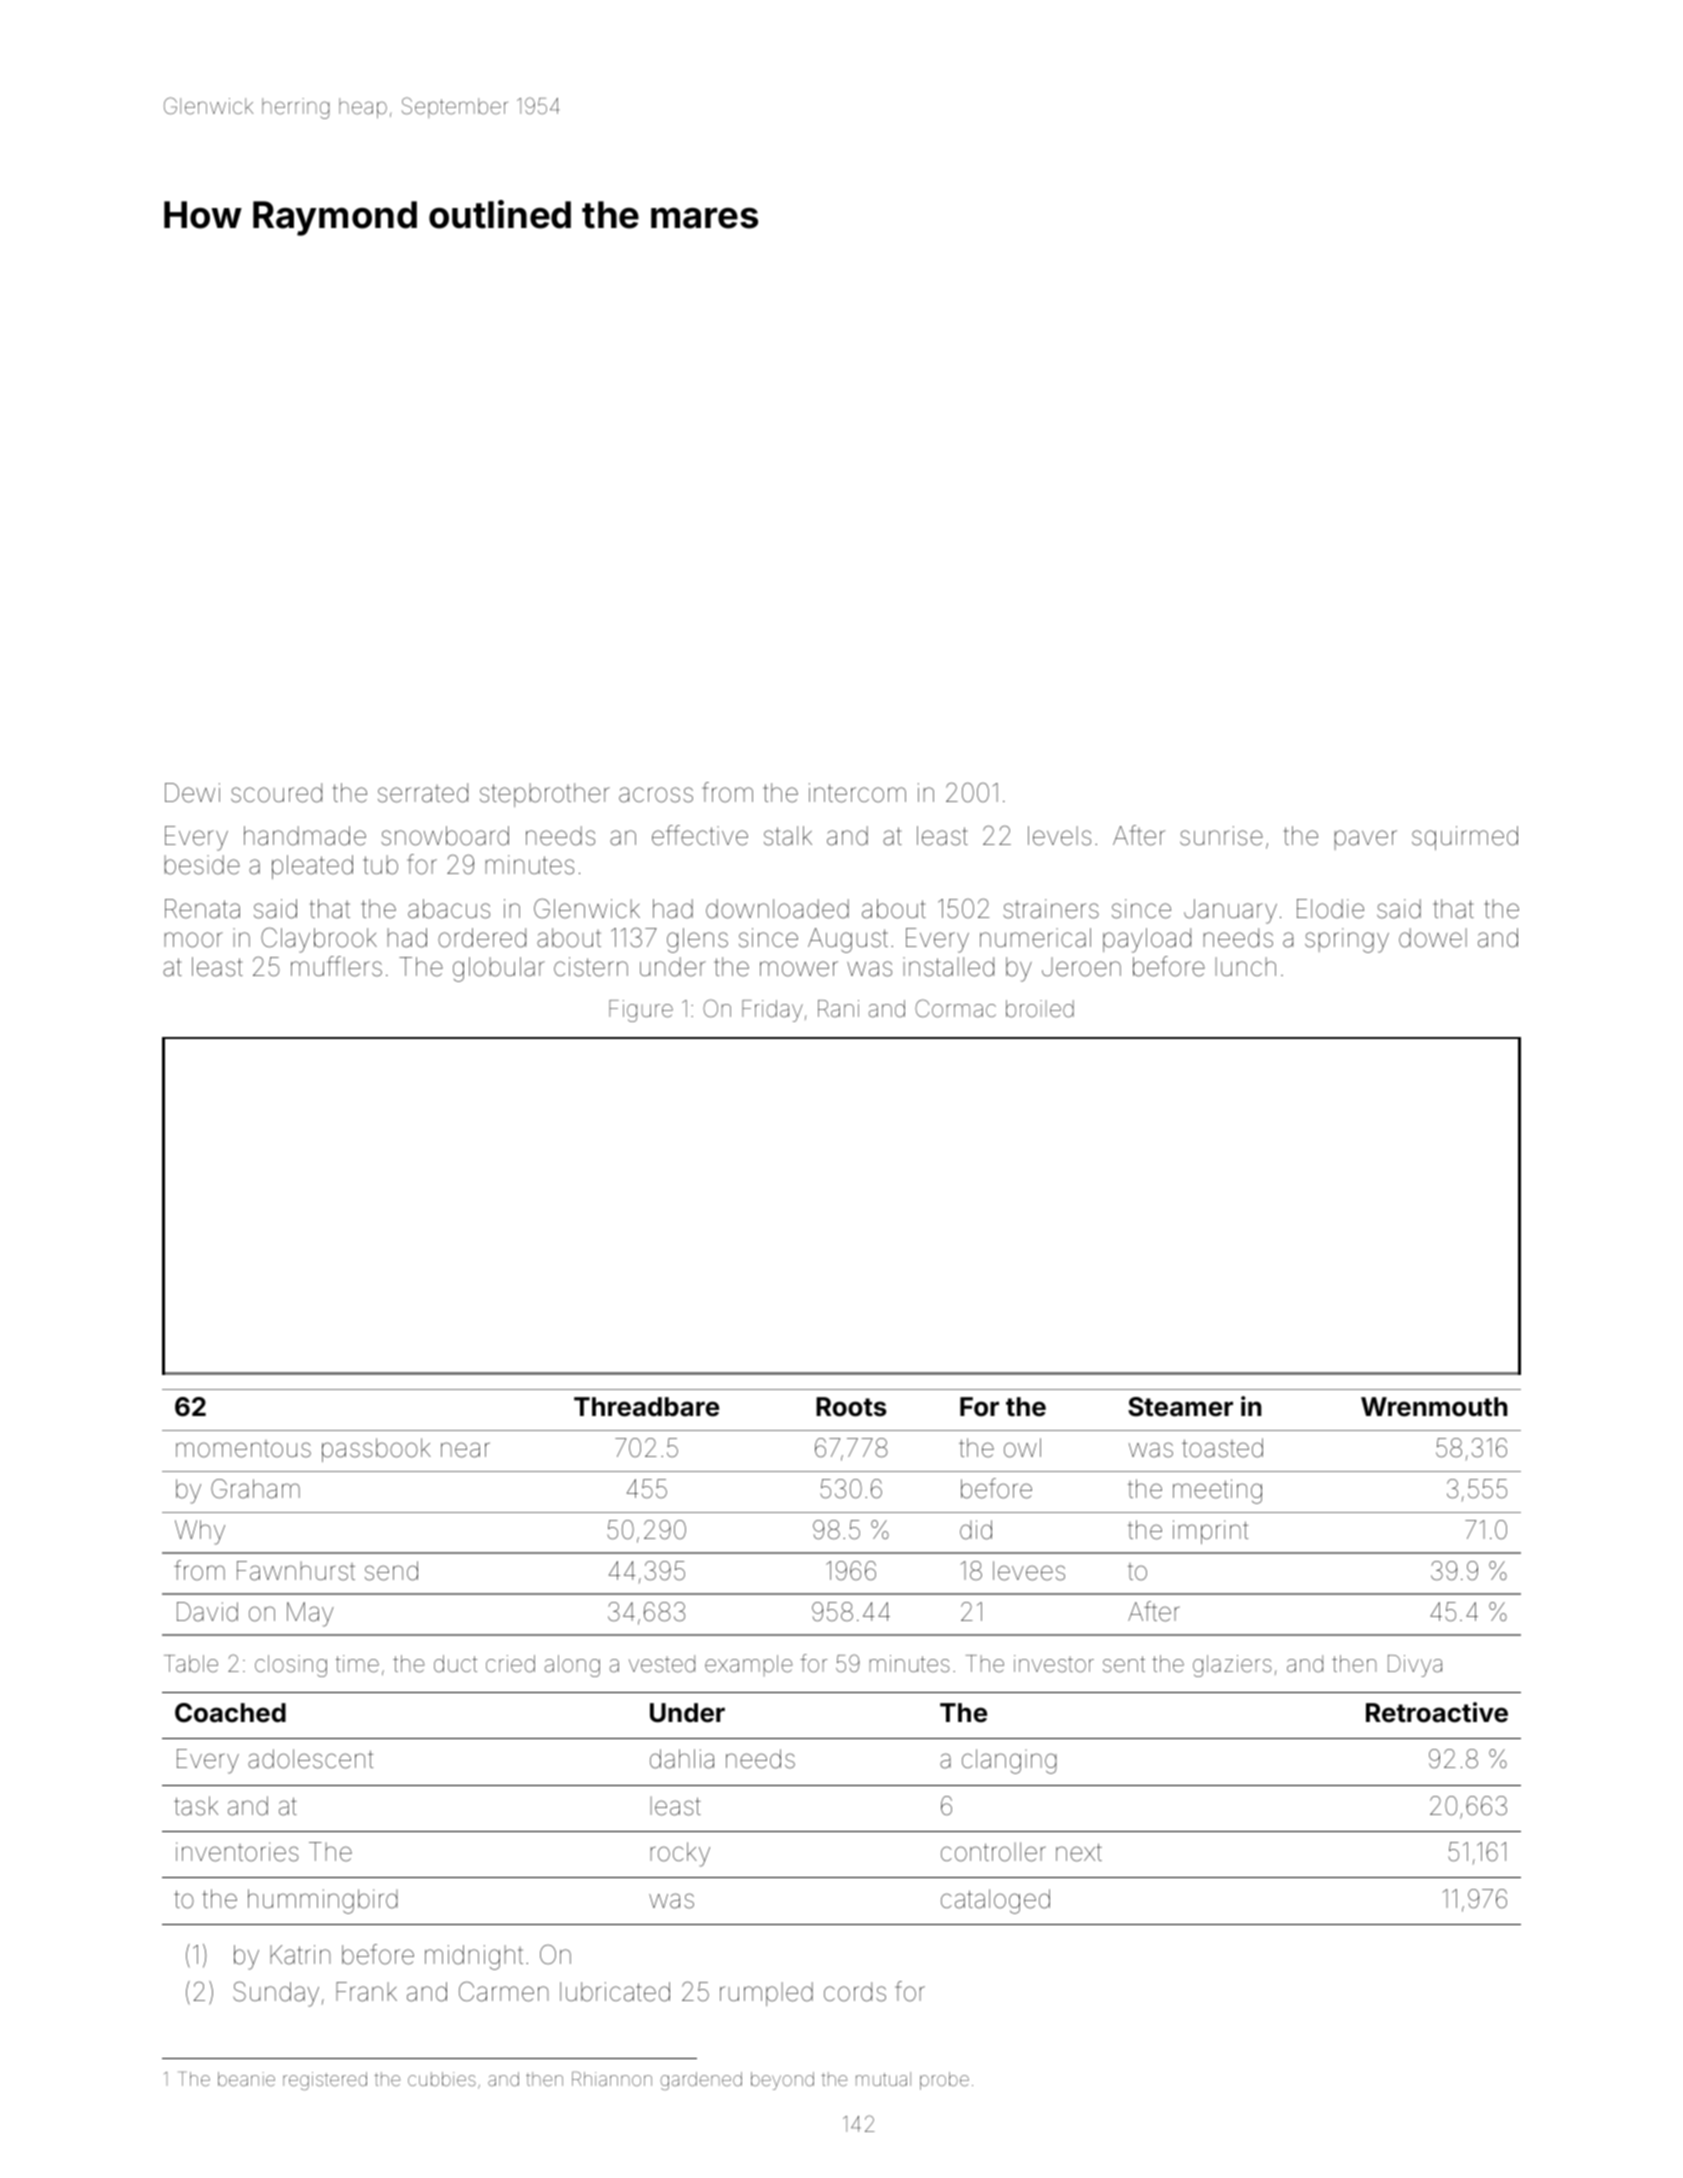 The image size is (1683, 2178). Describe the element at coordinates (857, 793) in the screenshot. I see `intercom` at that location.
